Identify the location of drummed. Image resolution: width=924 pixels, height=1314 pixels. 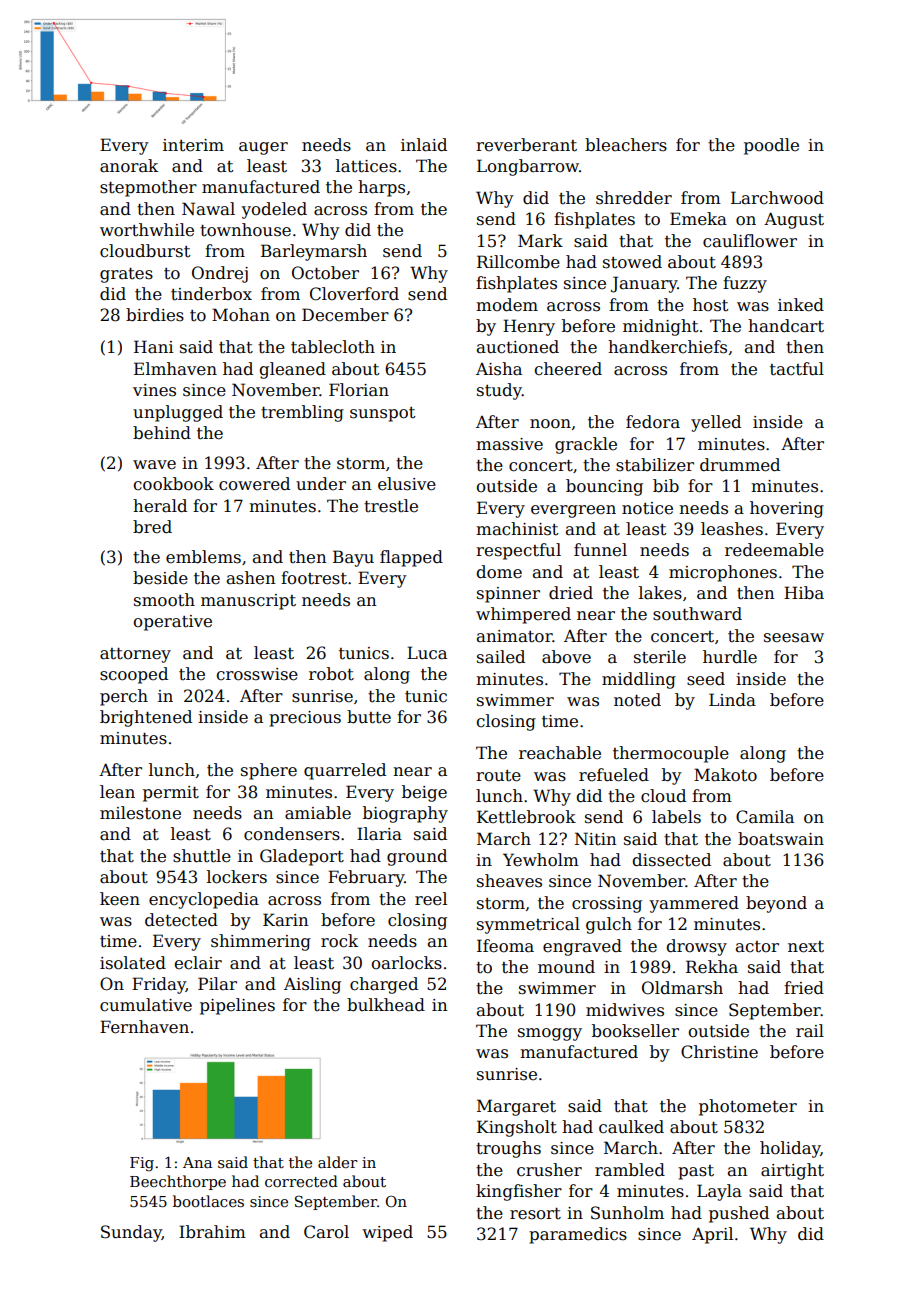
(740, 465).
